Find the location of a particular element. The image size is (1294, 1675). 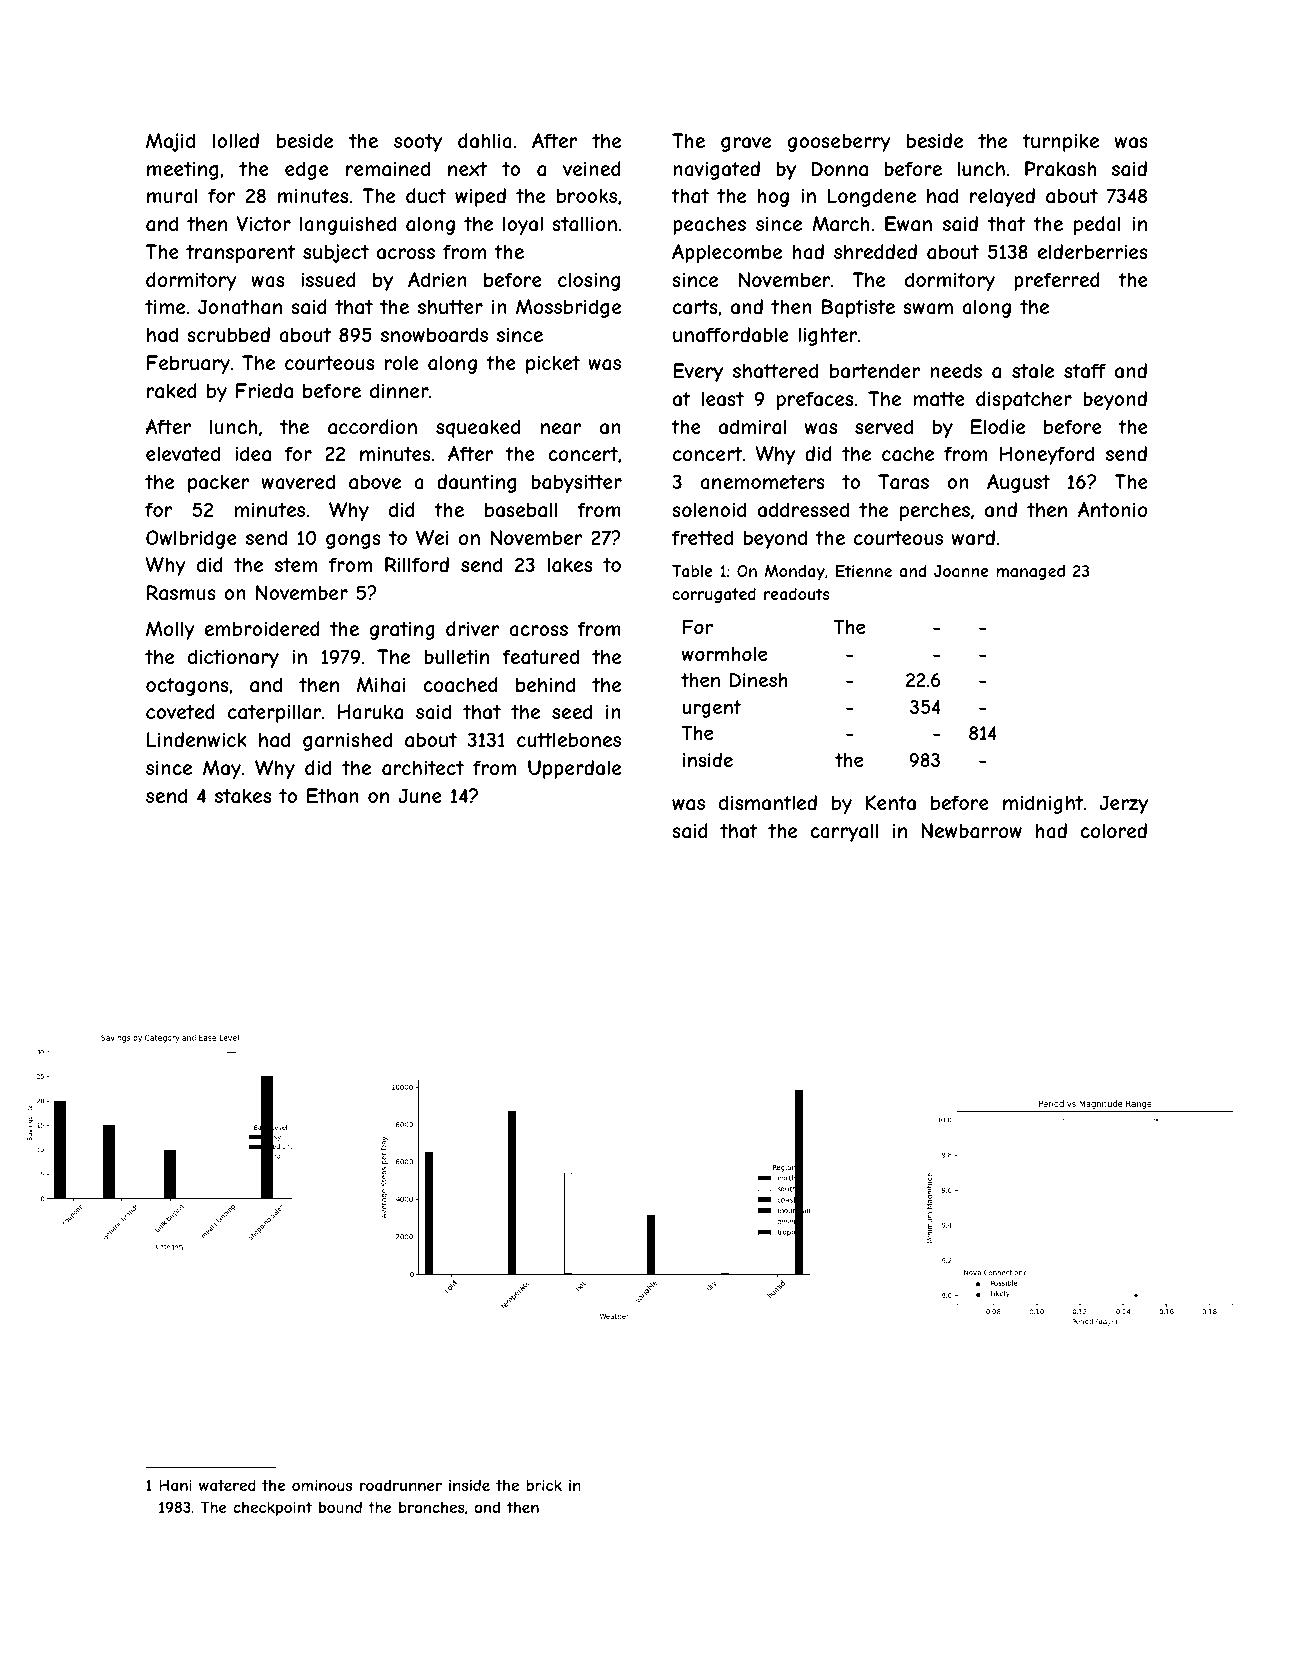

grating is located at coordinates (402, 630).
